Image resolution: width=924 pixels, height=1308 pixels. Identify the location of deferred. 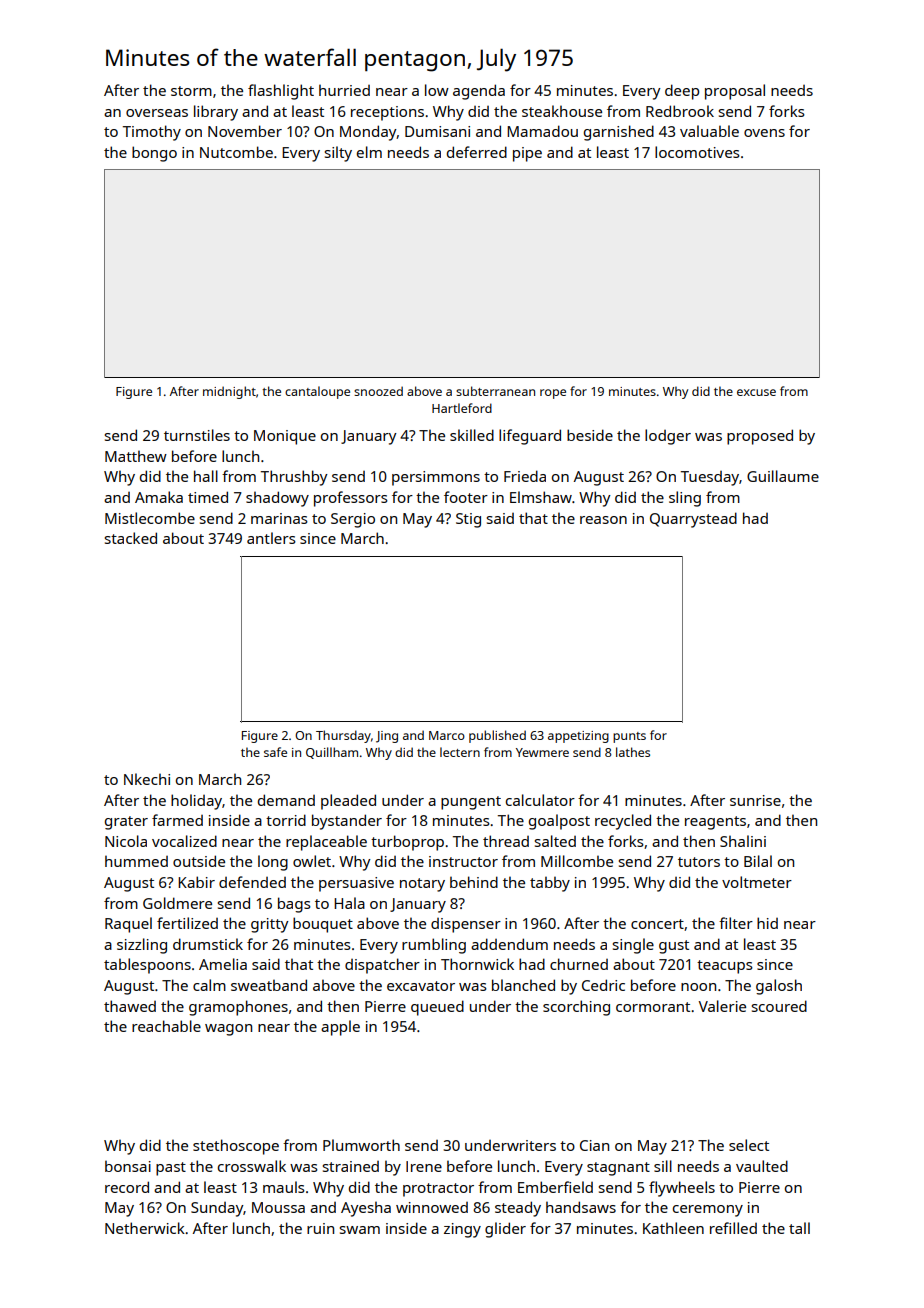
(477, 152).
